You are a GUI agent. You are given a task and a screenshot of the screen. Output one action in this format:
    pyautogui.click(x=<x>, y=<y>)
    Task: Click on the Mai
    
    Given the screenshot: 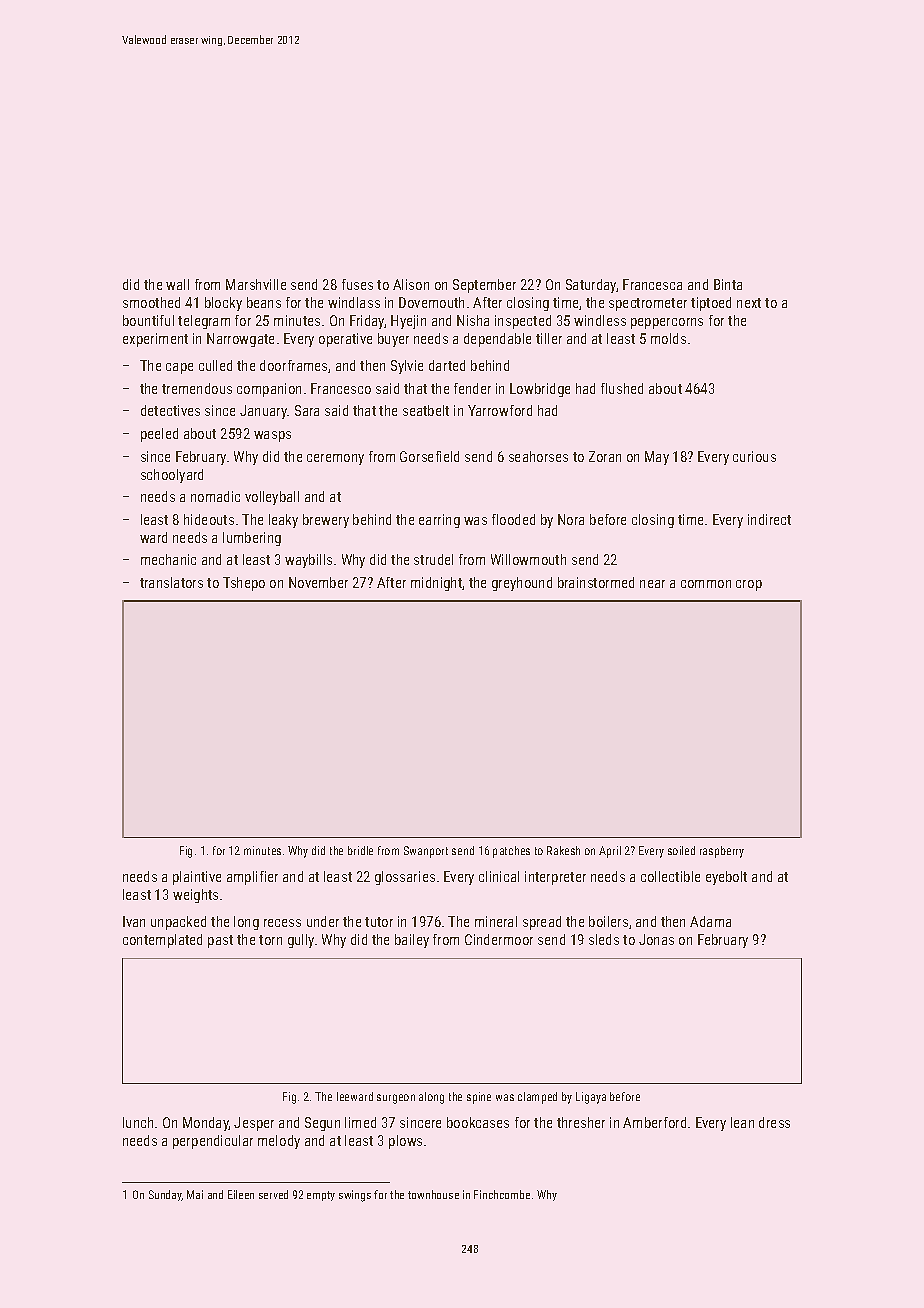 What is the action you would take?
    pyautogui.click(x=195, y=1194)
